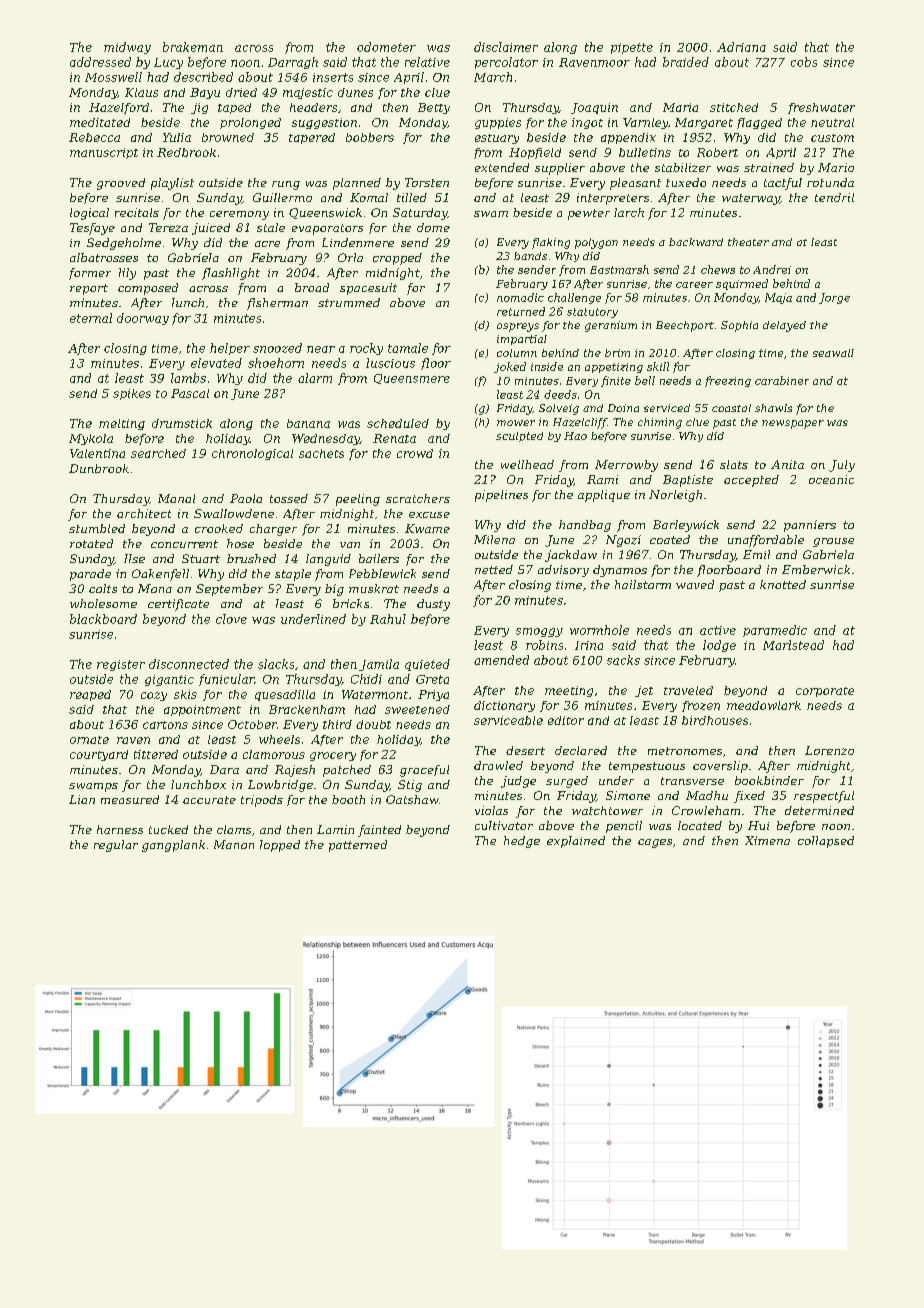 The height and width of the screenshot is (1308, 924). Describe the element at coordinates (717, 152) in the screenshot. I see `Robert` at that location.
